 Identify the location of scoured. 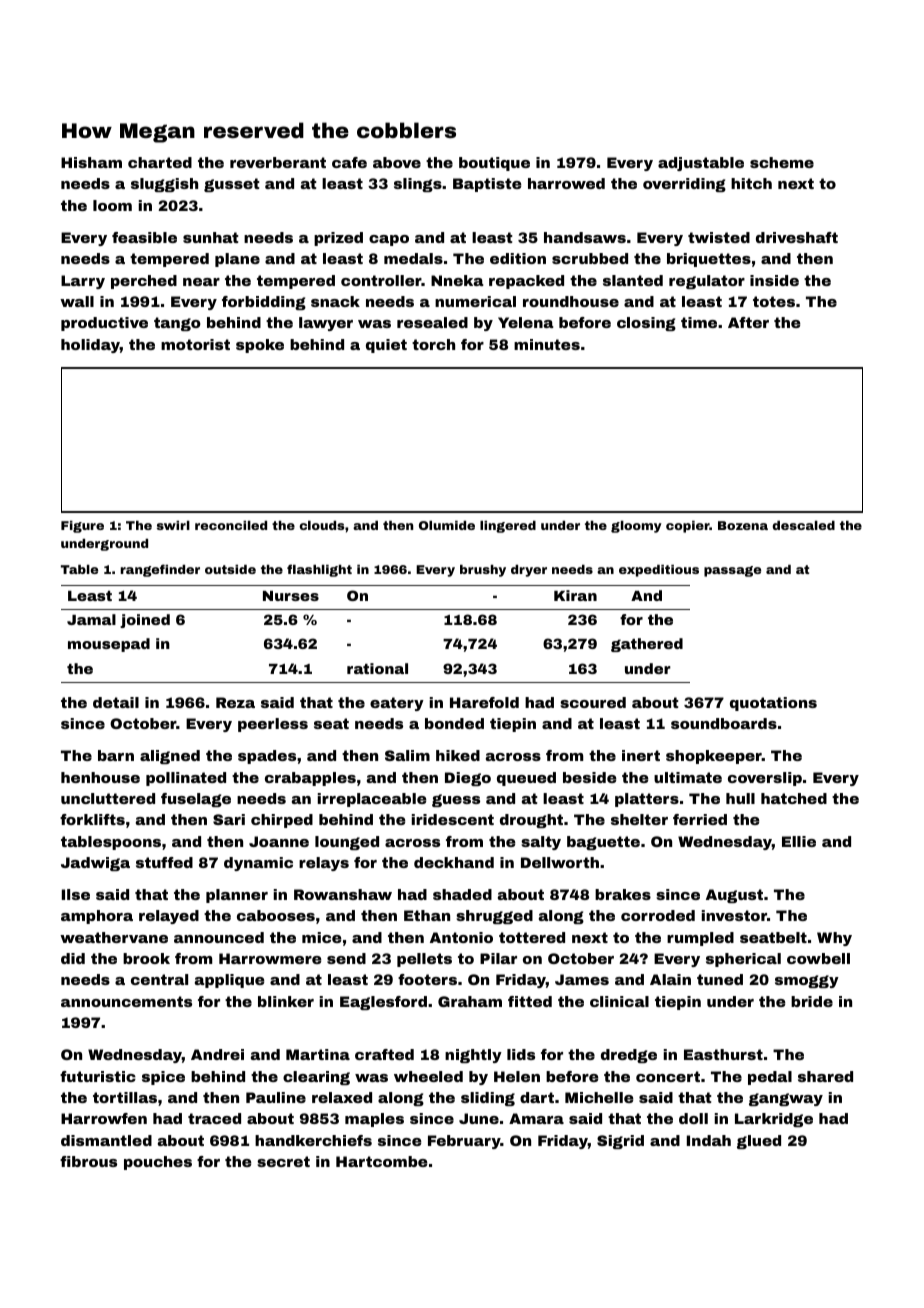
(593, 702).
